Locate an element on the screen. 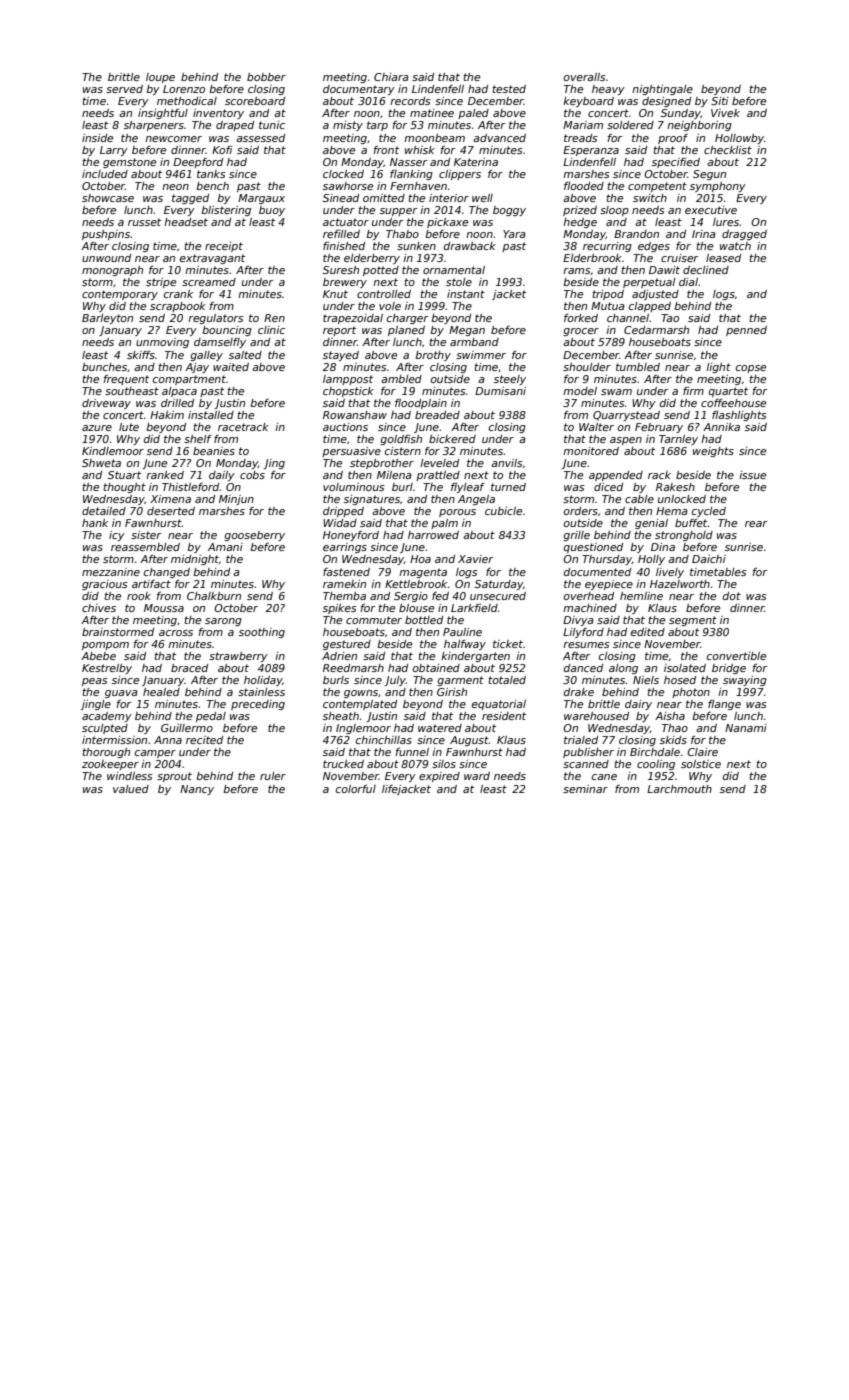 This screenshot has height=1400, width=849. weights is located at coordinates (713, 452).
